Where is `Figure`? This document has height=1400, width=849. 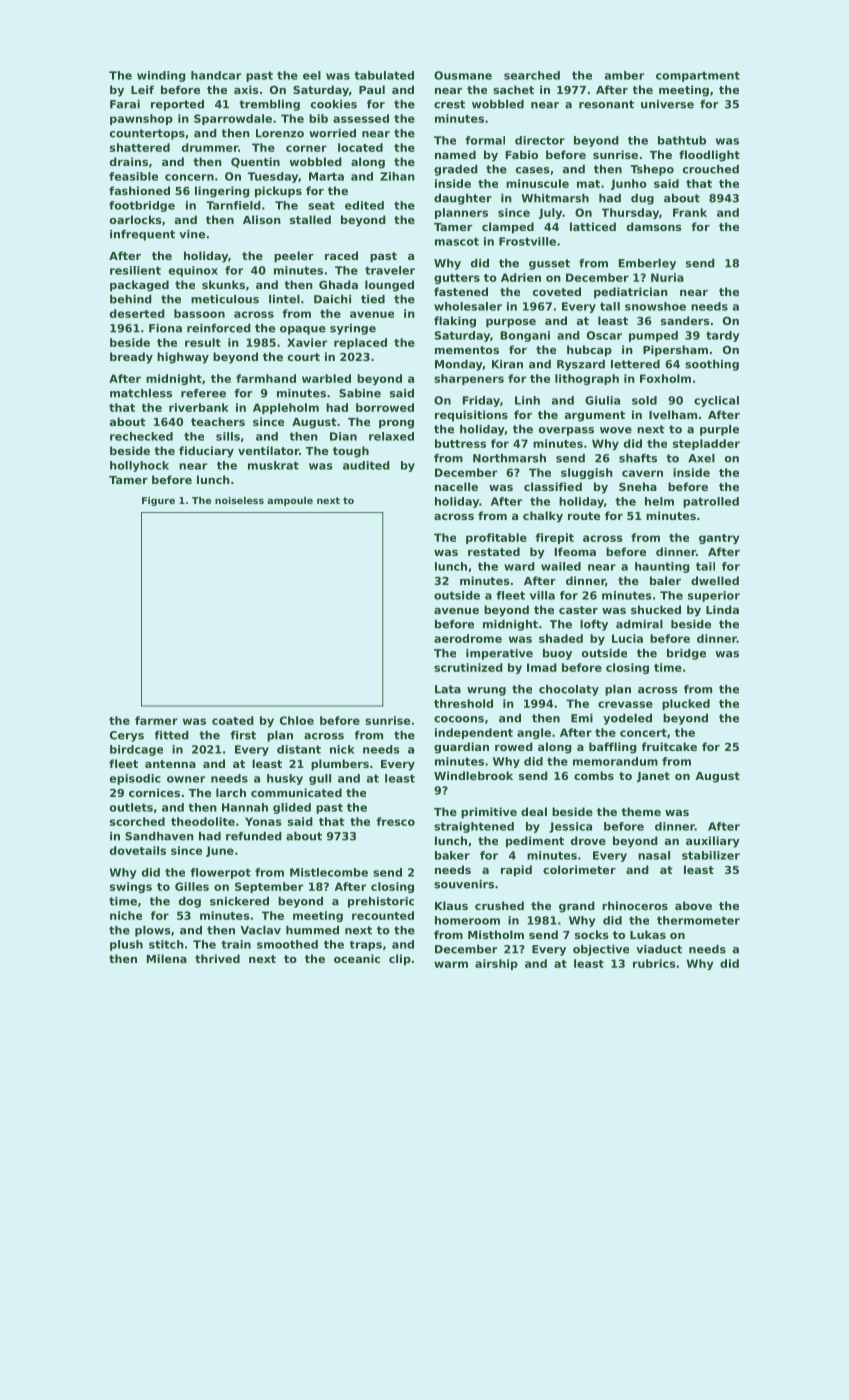
Figure is located at coordinates (158, 501).
